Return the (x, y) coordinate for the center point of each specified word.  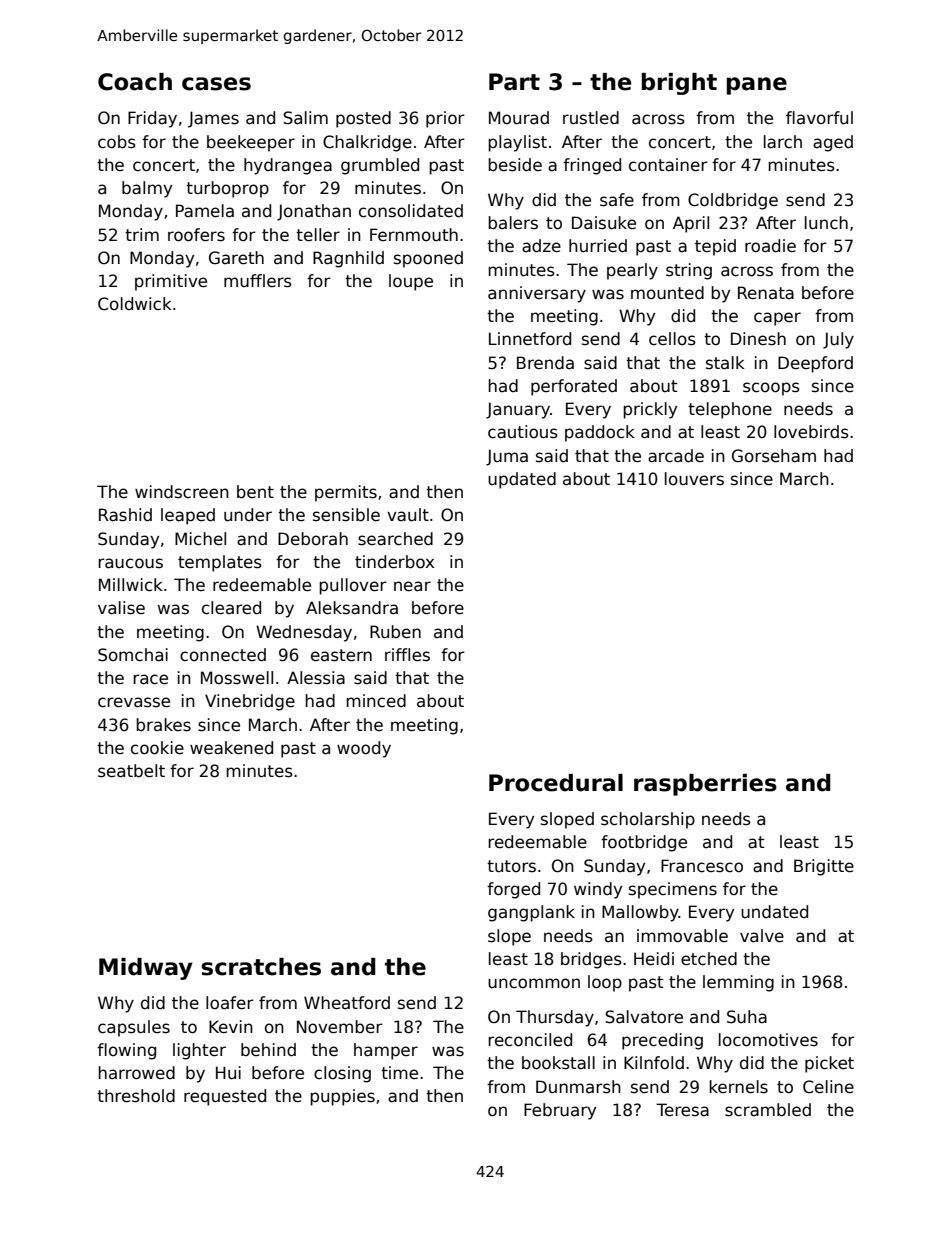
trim (142, 234)
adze (541, 246)
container (668, 165)
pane (757, 86)
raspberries (705, 785)
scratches (261, 967)
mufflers (258, 281)
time (399, 1073)
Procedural (556, 783)
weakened (231, 748)
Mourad (519, 118)
